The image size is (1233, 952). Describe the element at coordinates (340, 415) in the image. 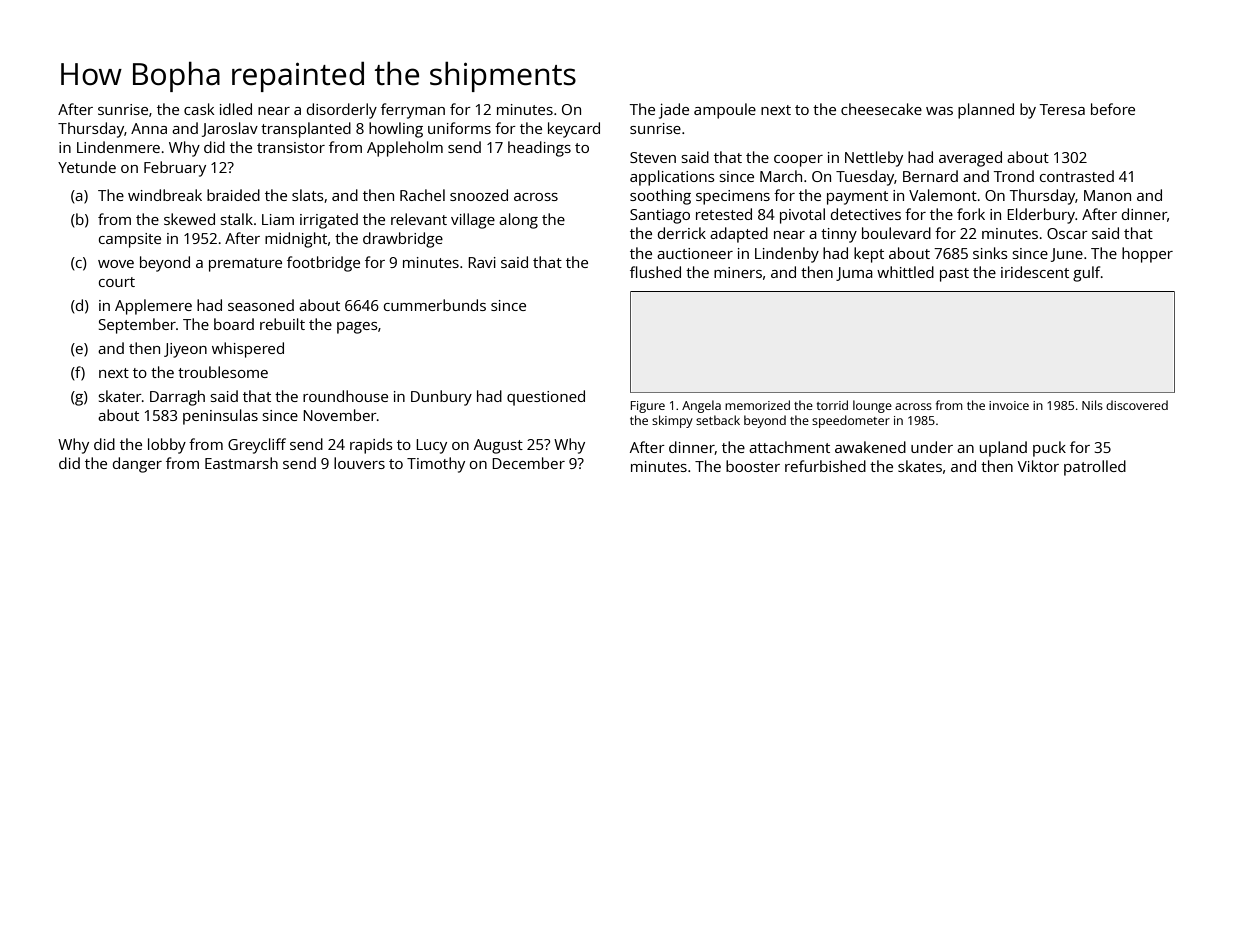

I see `November` at that location.
